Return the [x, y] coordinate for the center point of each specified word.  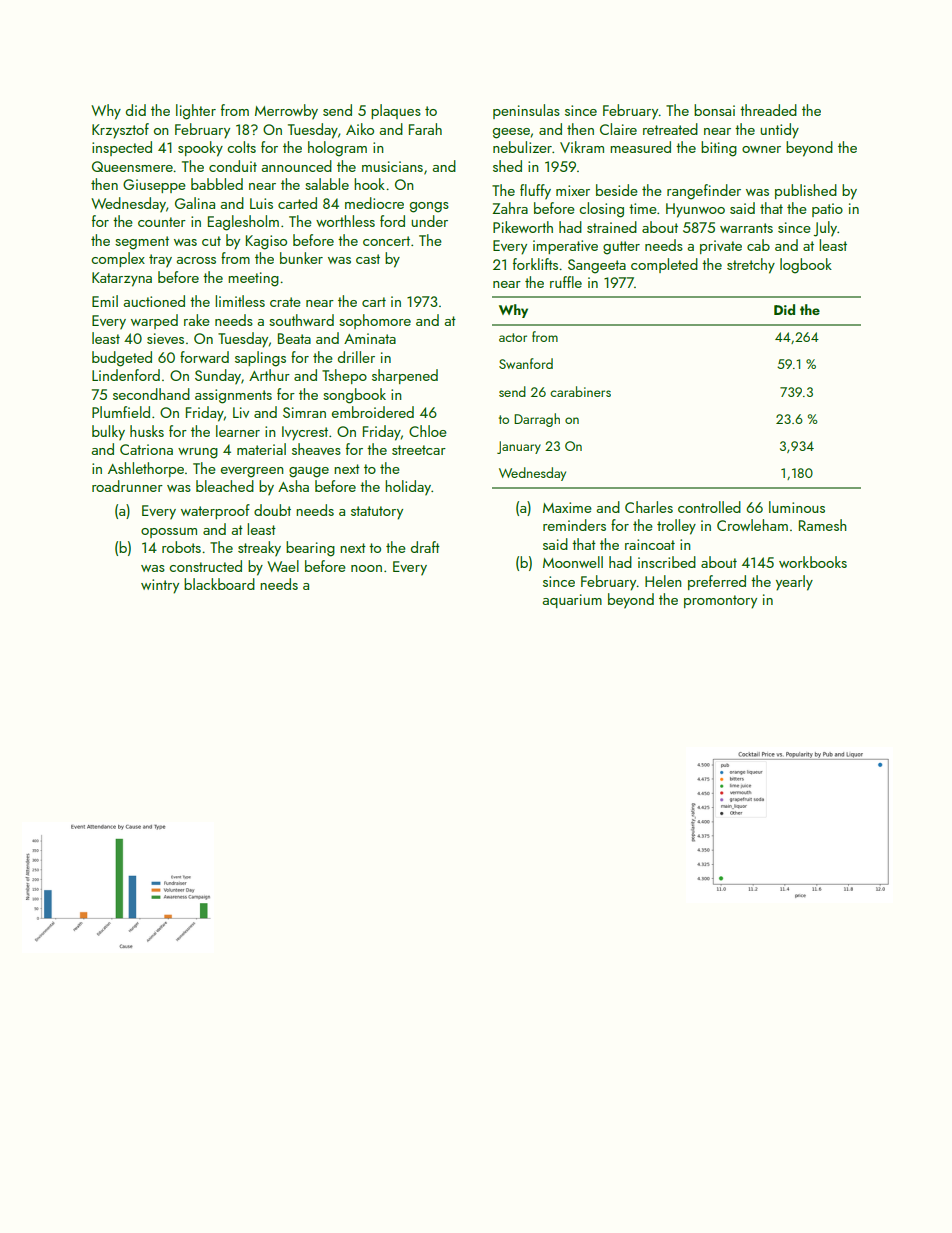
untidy [779, 131]
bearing [310, 549]
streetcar [419, 450]
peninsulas [526, 111]
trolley [676, 527]
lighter [196, 112]
